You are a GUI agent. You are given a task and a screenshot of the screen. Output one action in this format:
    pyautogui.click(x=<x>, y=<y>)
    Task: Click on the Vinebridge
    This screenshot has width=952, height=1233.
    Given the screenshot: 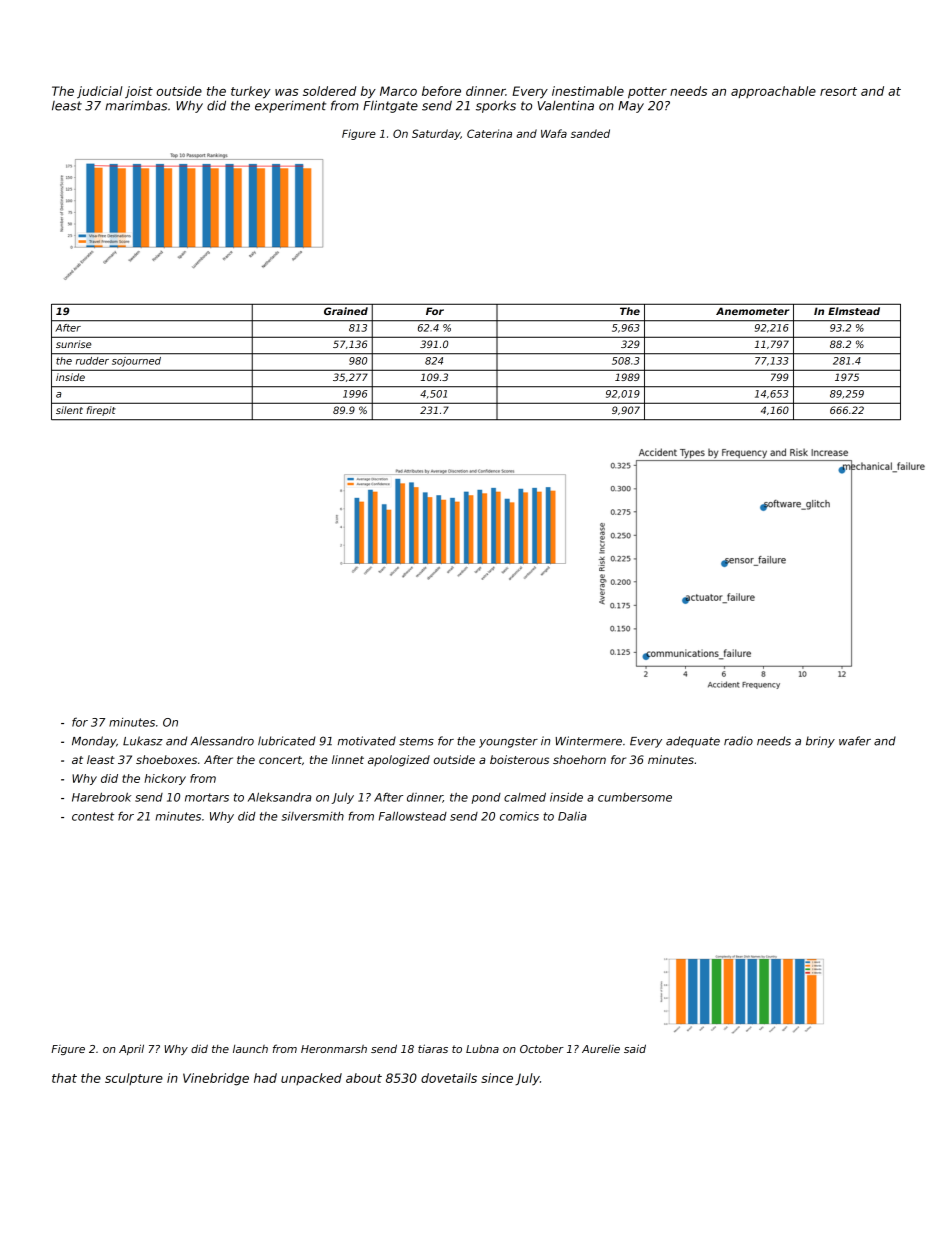 What is the action you would take?
    pyautogui.click(x=216, y=1079)
